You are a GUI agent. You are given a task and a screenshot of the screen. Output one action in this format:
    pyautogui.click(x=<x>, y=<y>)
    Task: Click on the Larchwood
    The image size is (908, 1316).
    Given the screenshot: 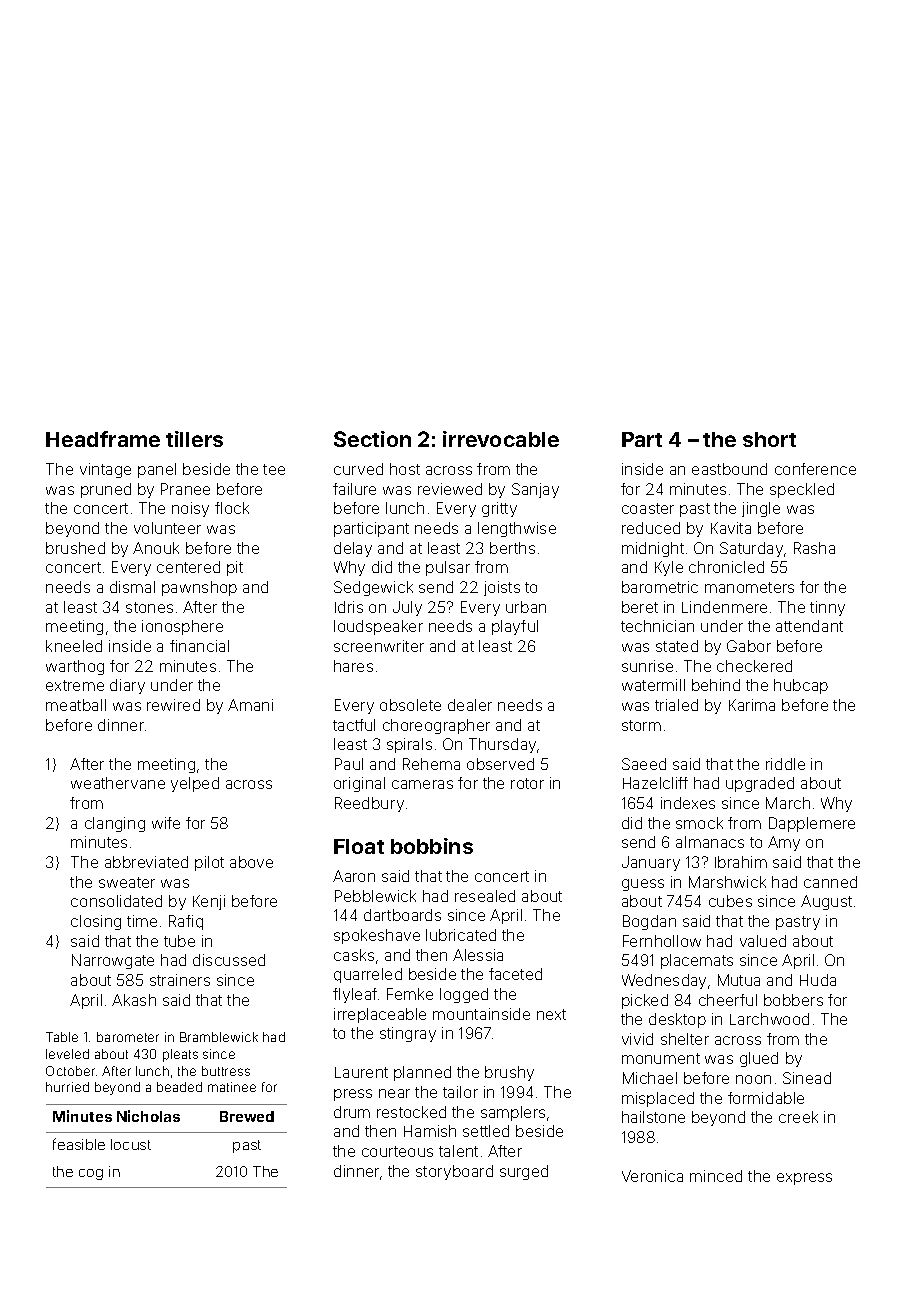 What is the action you would take?
    pyautogui.click(x=769, y=1019)
